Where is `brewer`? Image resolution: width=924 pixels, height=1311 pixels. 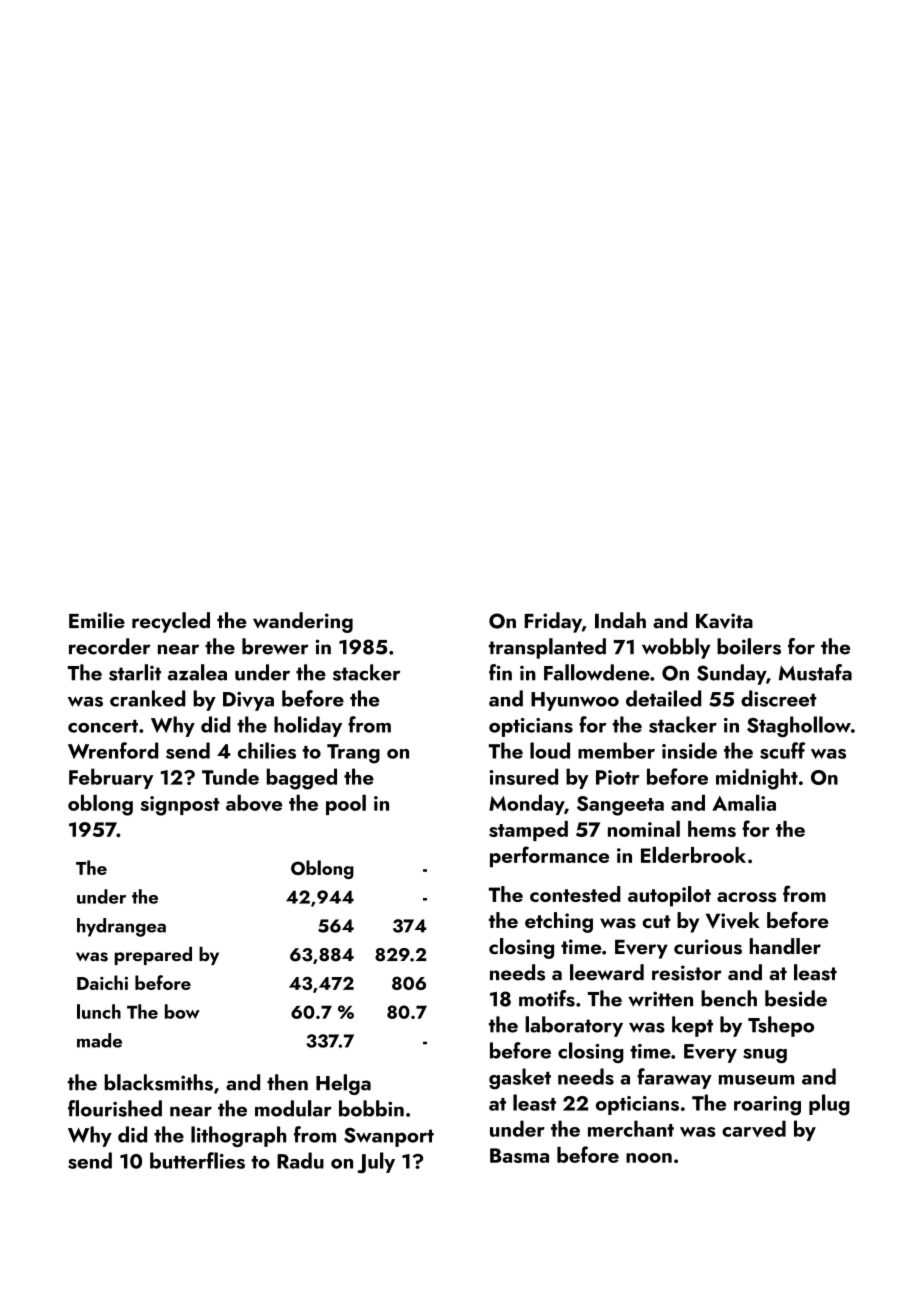
brewer is located at coordinates (275, 646).
